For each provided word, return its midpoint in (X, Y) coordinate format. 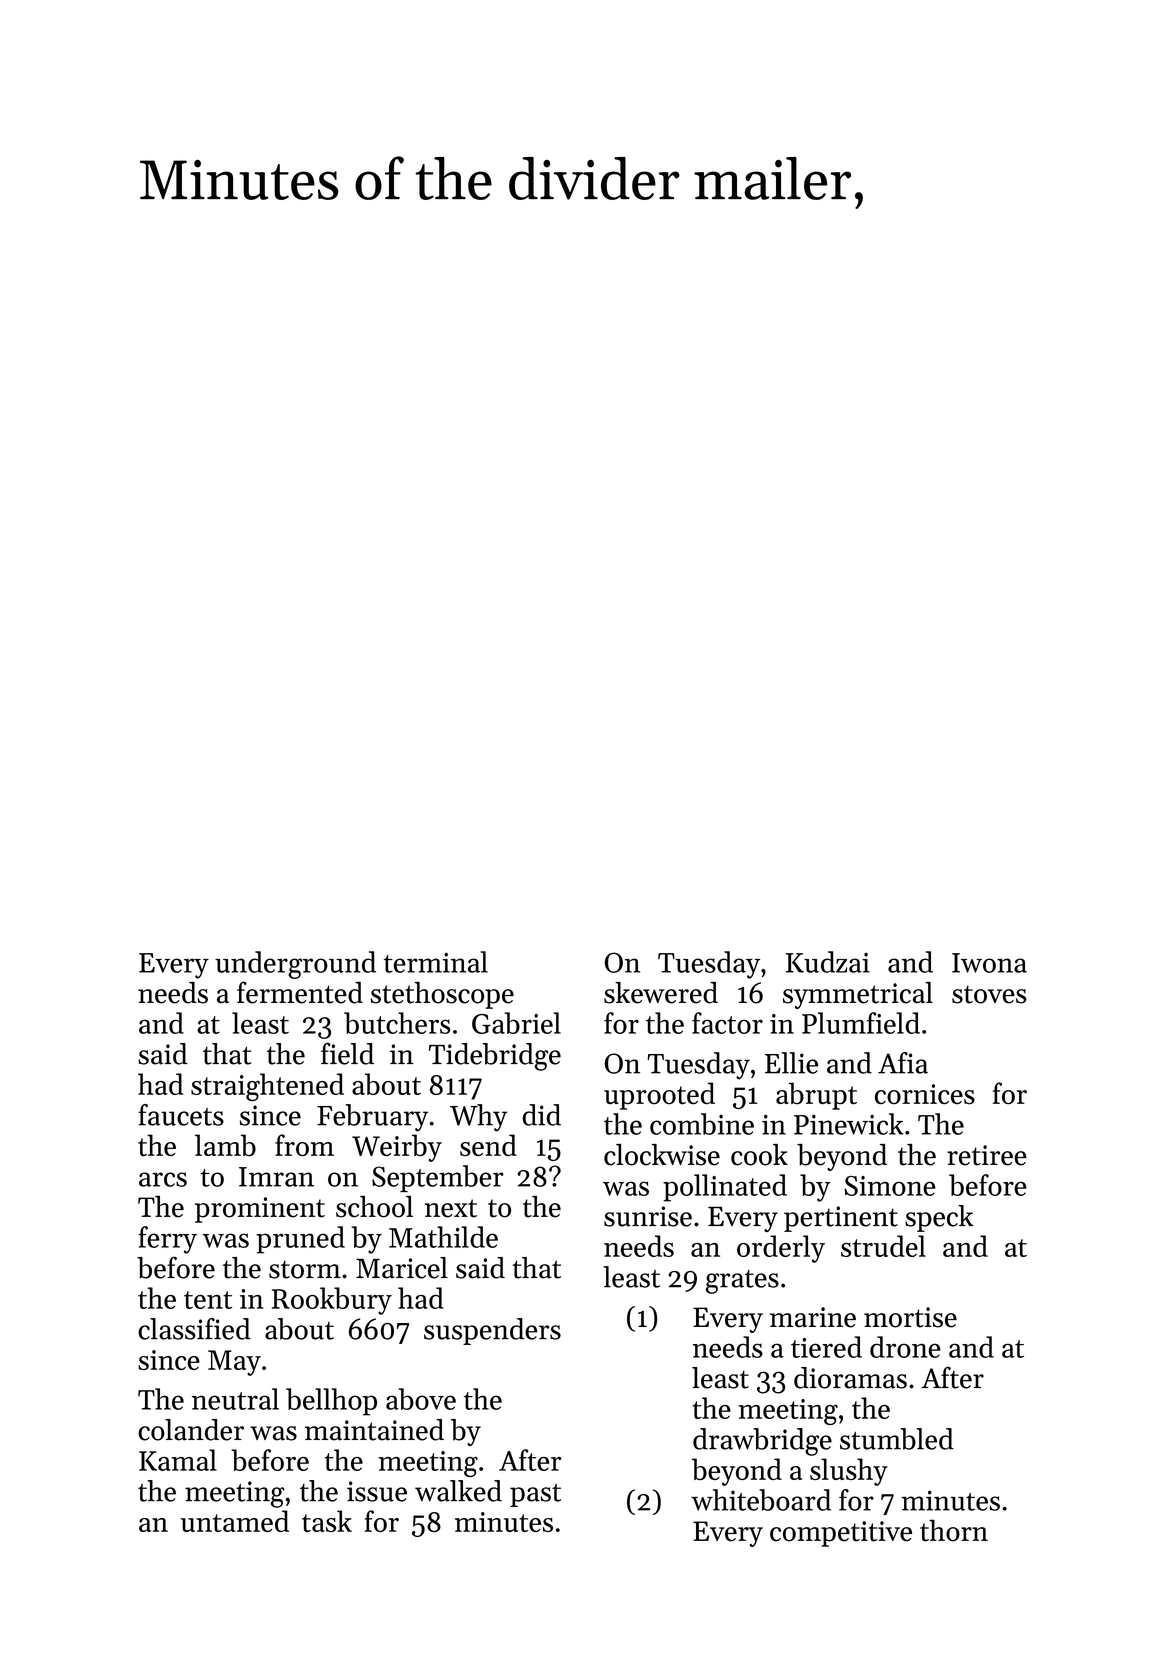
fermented (300, 992)
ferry (167, 1240)
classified (194, 1329)
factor (727, 1023)
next (451, 1208)
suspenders (492, 1331)
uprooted (659, 1096)
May (234, 1363)
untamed (235, 1521)
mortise (910, 1317)
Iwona (989, 963)
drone (905, 1347)
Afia (903, 1063)
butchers (397, 1023)
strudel (883, 1246)
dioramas (850, 1378)
